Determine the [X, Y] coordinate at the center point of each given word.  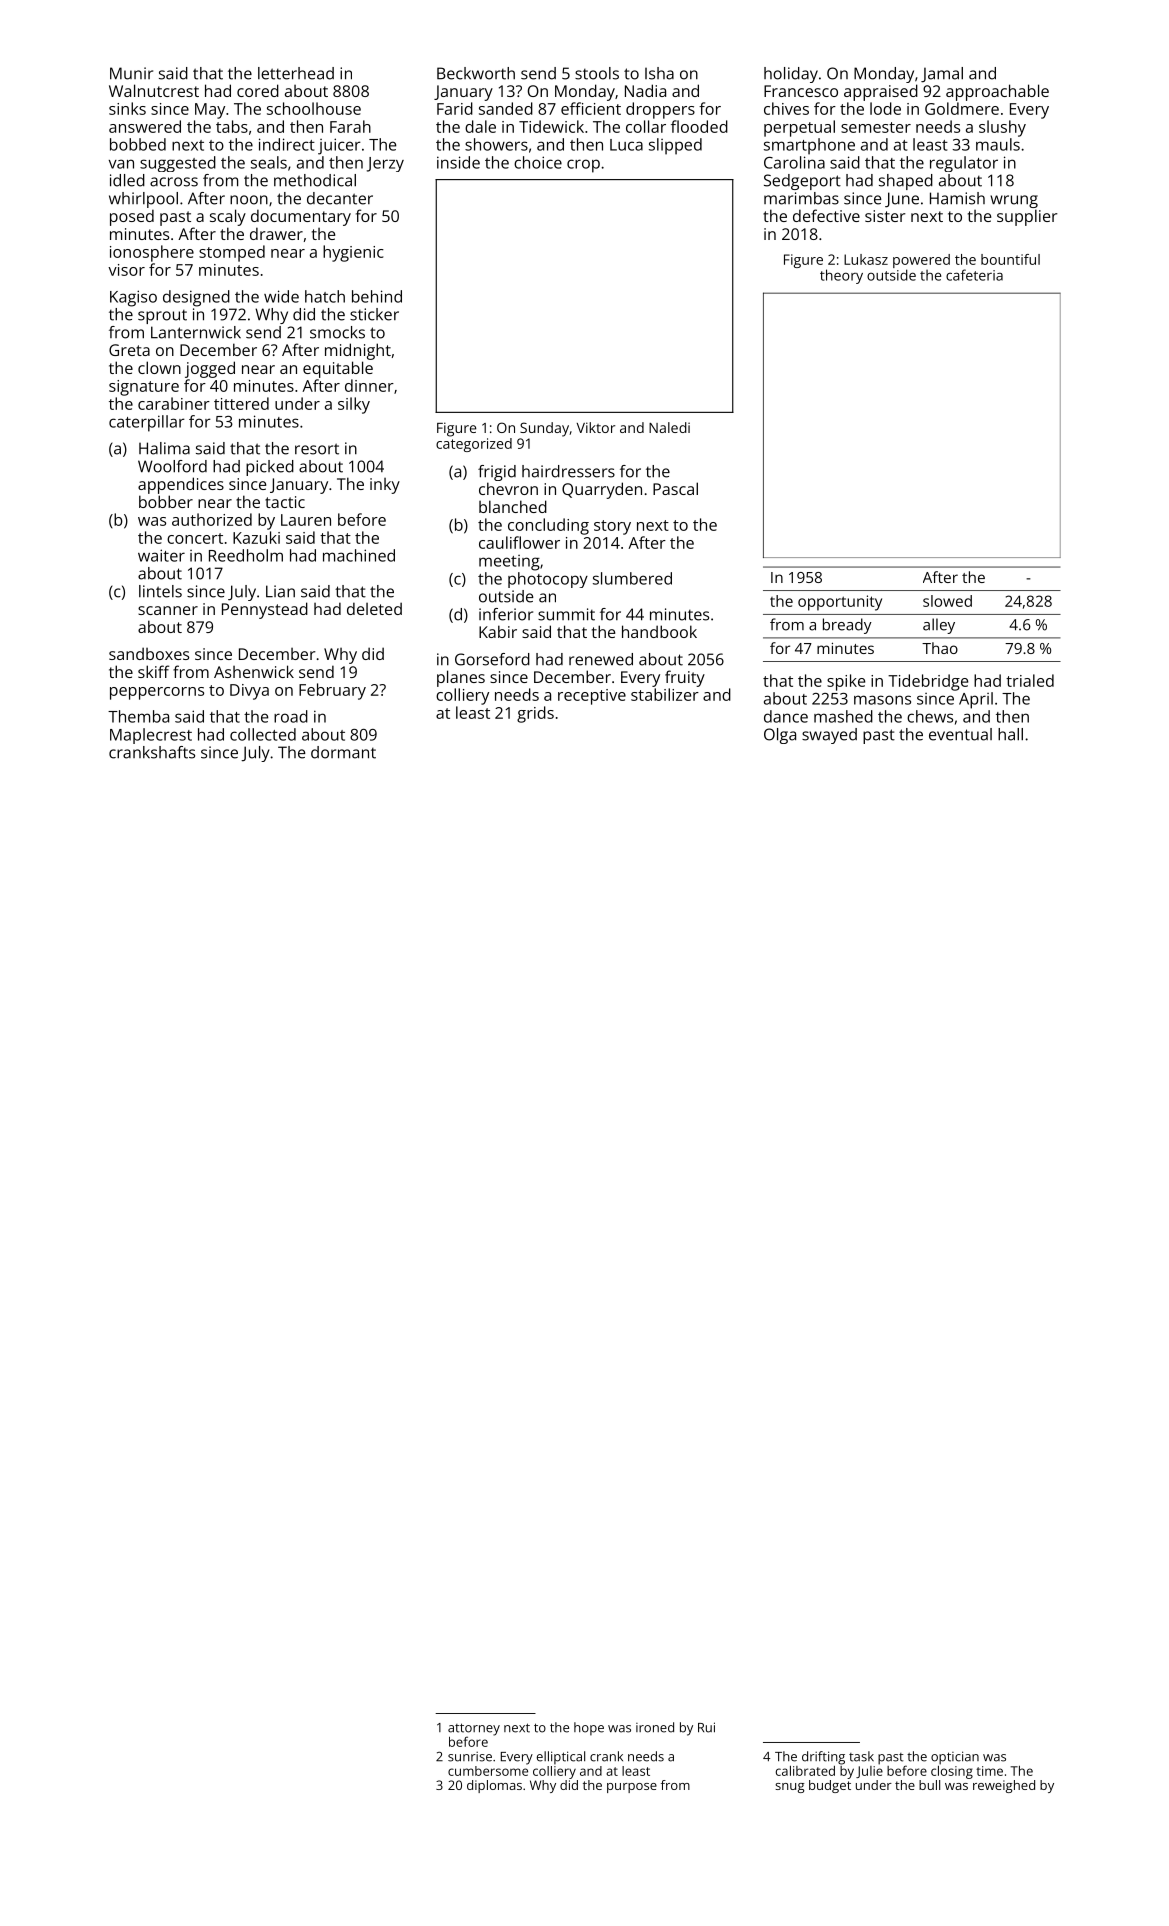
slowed [947, 601]
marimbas [801, 198]
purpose [632, 1788]
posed [132, 217]
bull [929, 1785]
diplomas [494, 1786]
